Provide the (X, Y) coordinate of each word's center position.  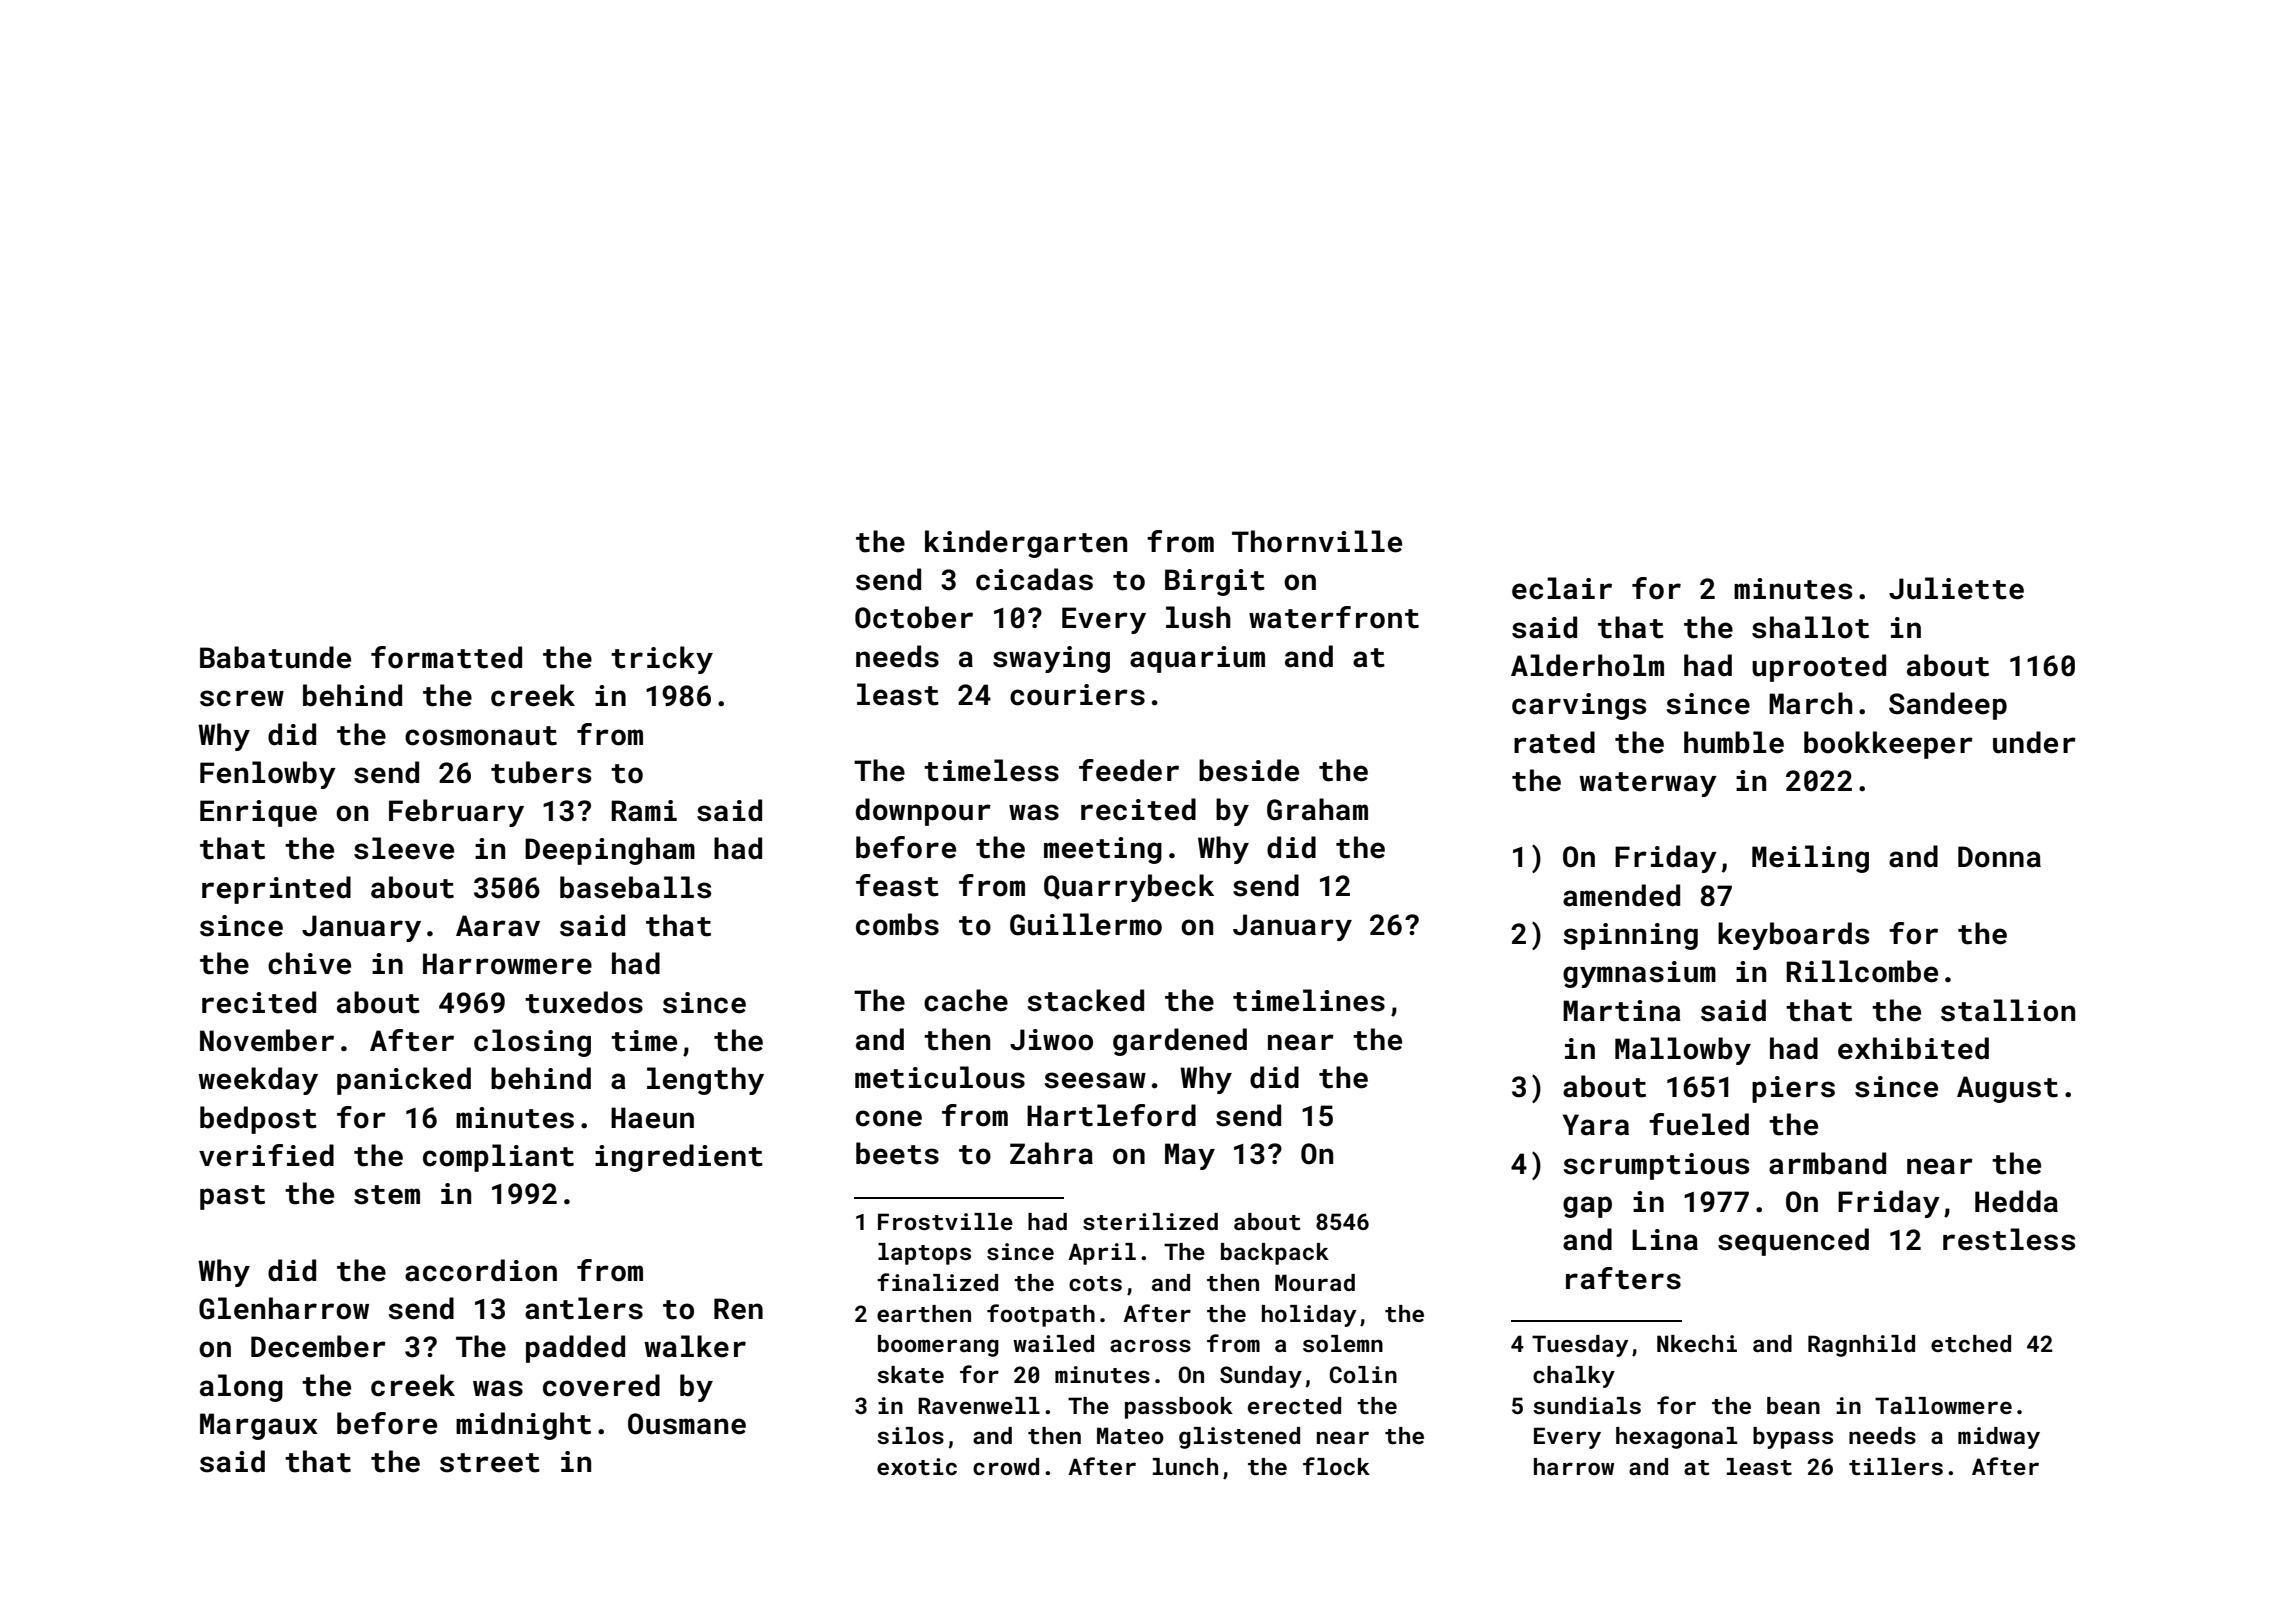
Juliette (1956, 588)
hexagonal (1676, 1438)
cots (1095, 1283)
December (318, 1346)
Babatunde (275, 657)
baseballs (635, 887)
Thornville (1317, 541)
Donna (1999, 857)
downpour (923, 812)
